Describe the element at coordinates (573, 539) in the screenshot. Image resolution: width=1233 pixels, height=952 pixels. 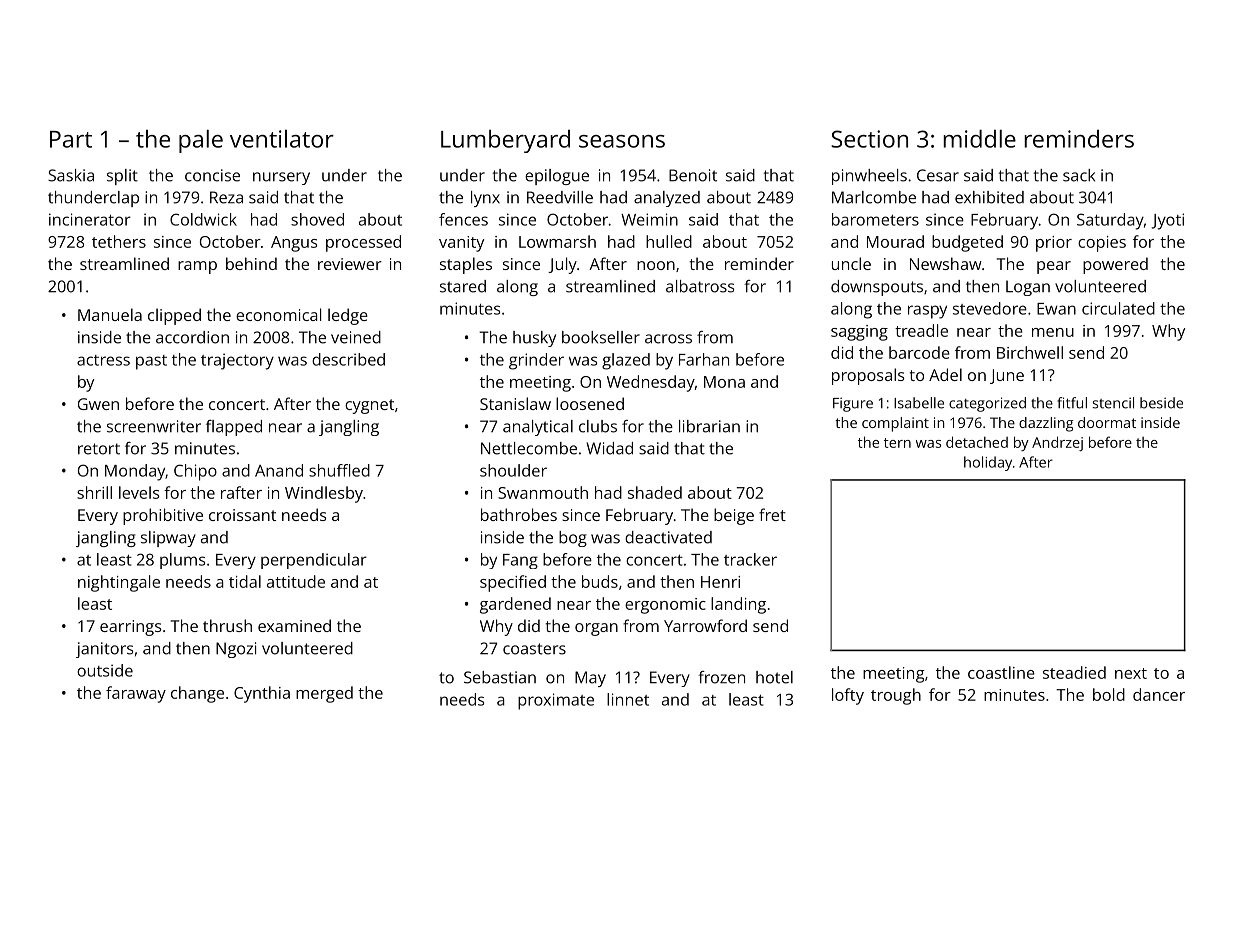
I see `bog` at that location.
